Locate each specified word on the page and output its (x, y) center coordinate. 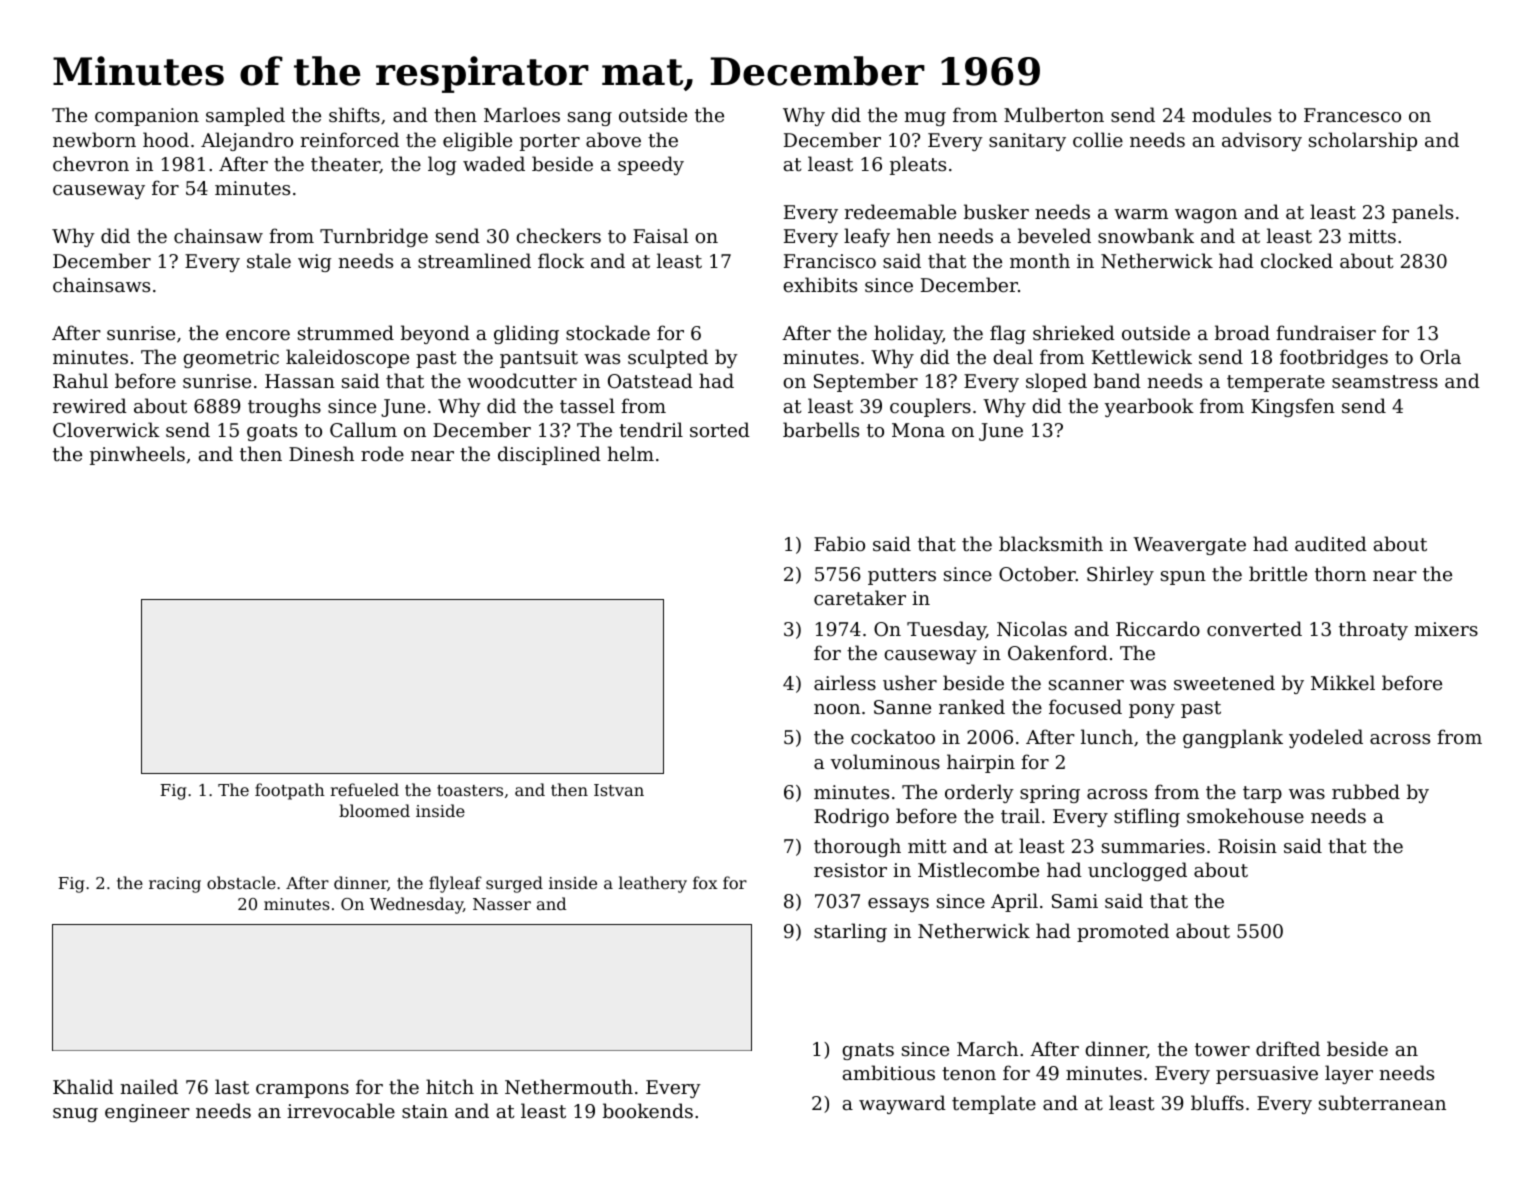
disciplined (549, 455)
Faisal (660, 235)
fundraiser (1326, 332)
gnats (868, 1051)
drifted (1288, 1048)
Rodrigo (851, 817)
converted (1254, 628)
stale (269, 260)
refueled (364, 789)
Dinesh (321, 453)
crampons (302, 1091)
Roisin (1247, 846)
